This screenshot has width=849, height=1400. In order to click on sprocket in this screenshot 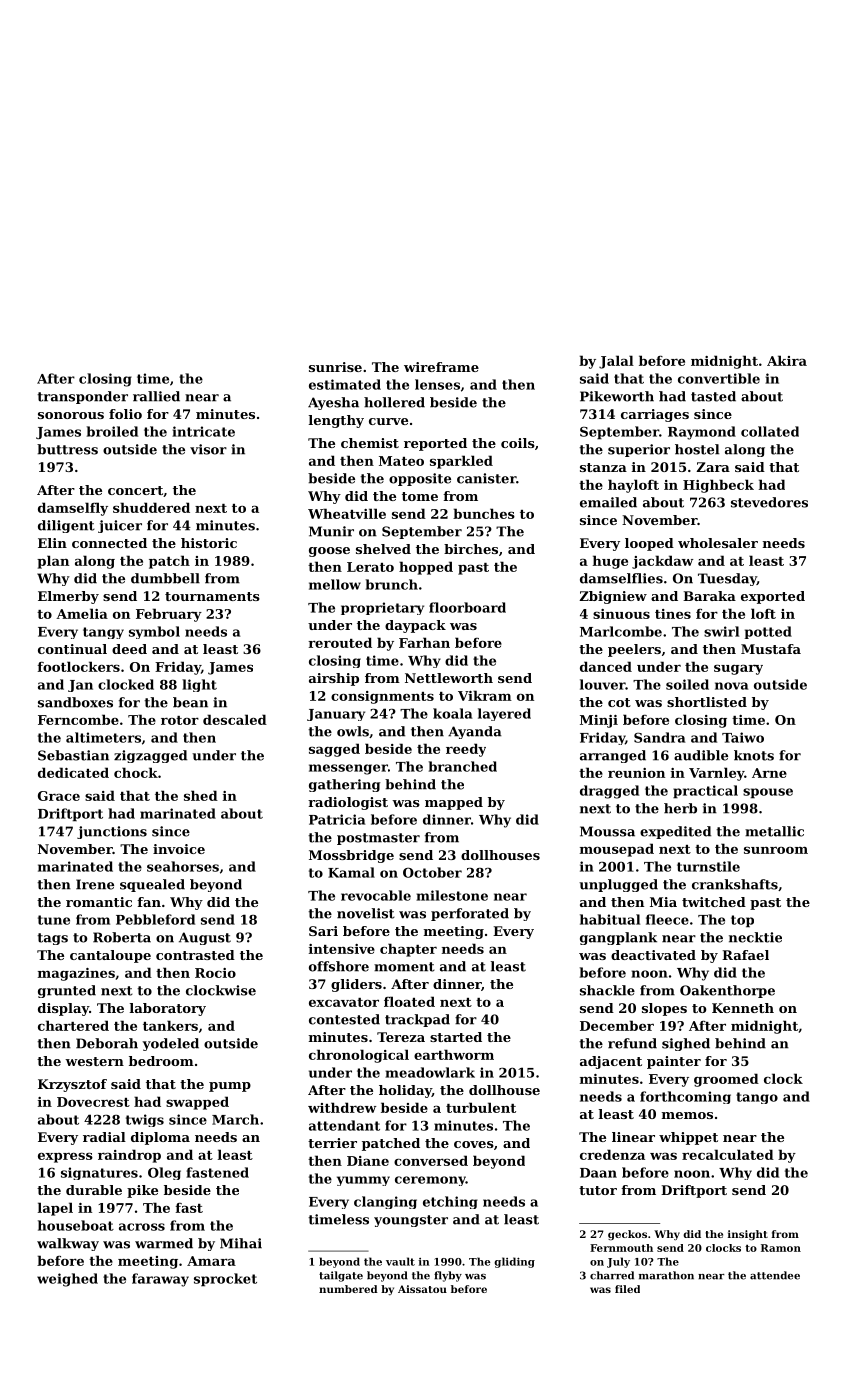, I will do `click(225, 1280)`.
